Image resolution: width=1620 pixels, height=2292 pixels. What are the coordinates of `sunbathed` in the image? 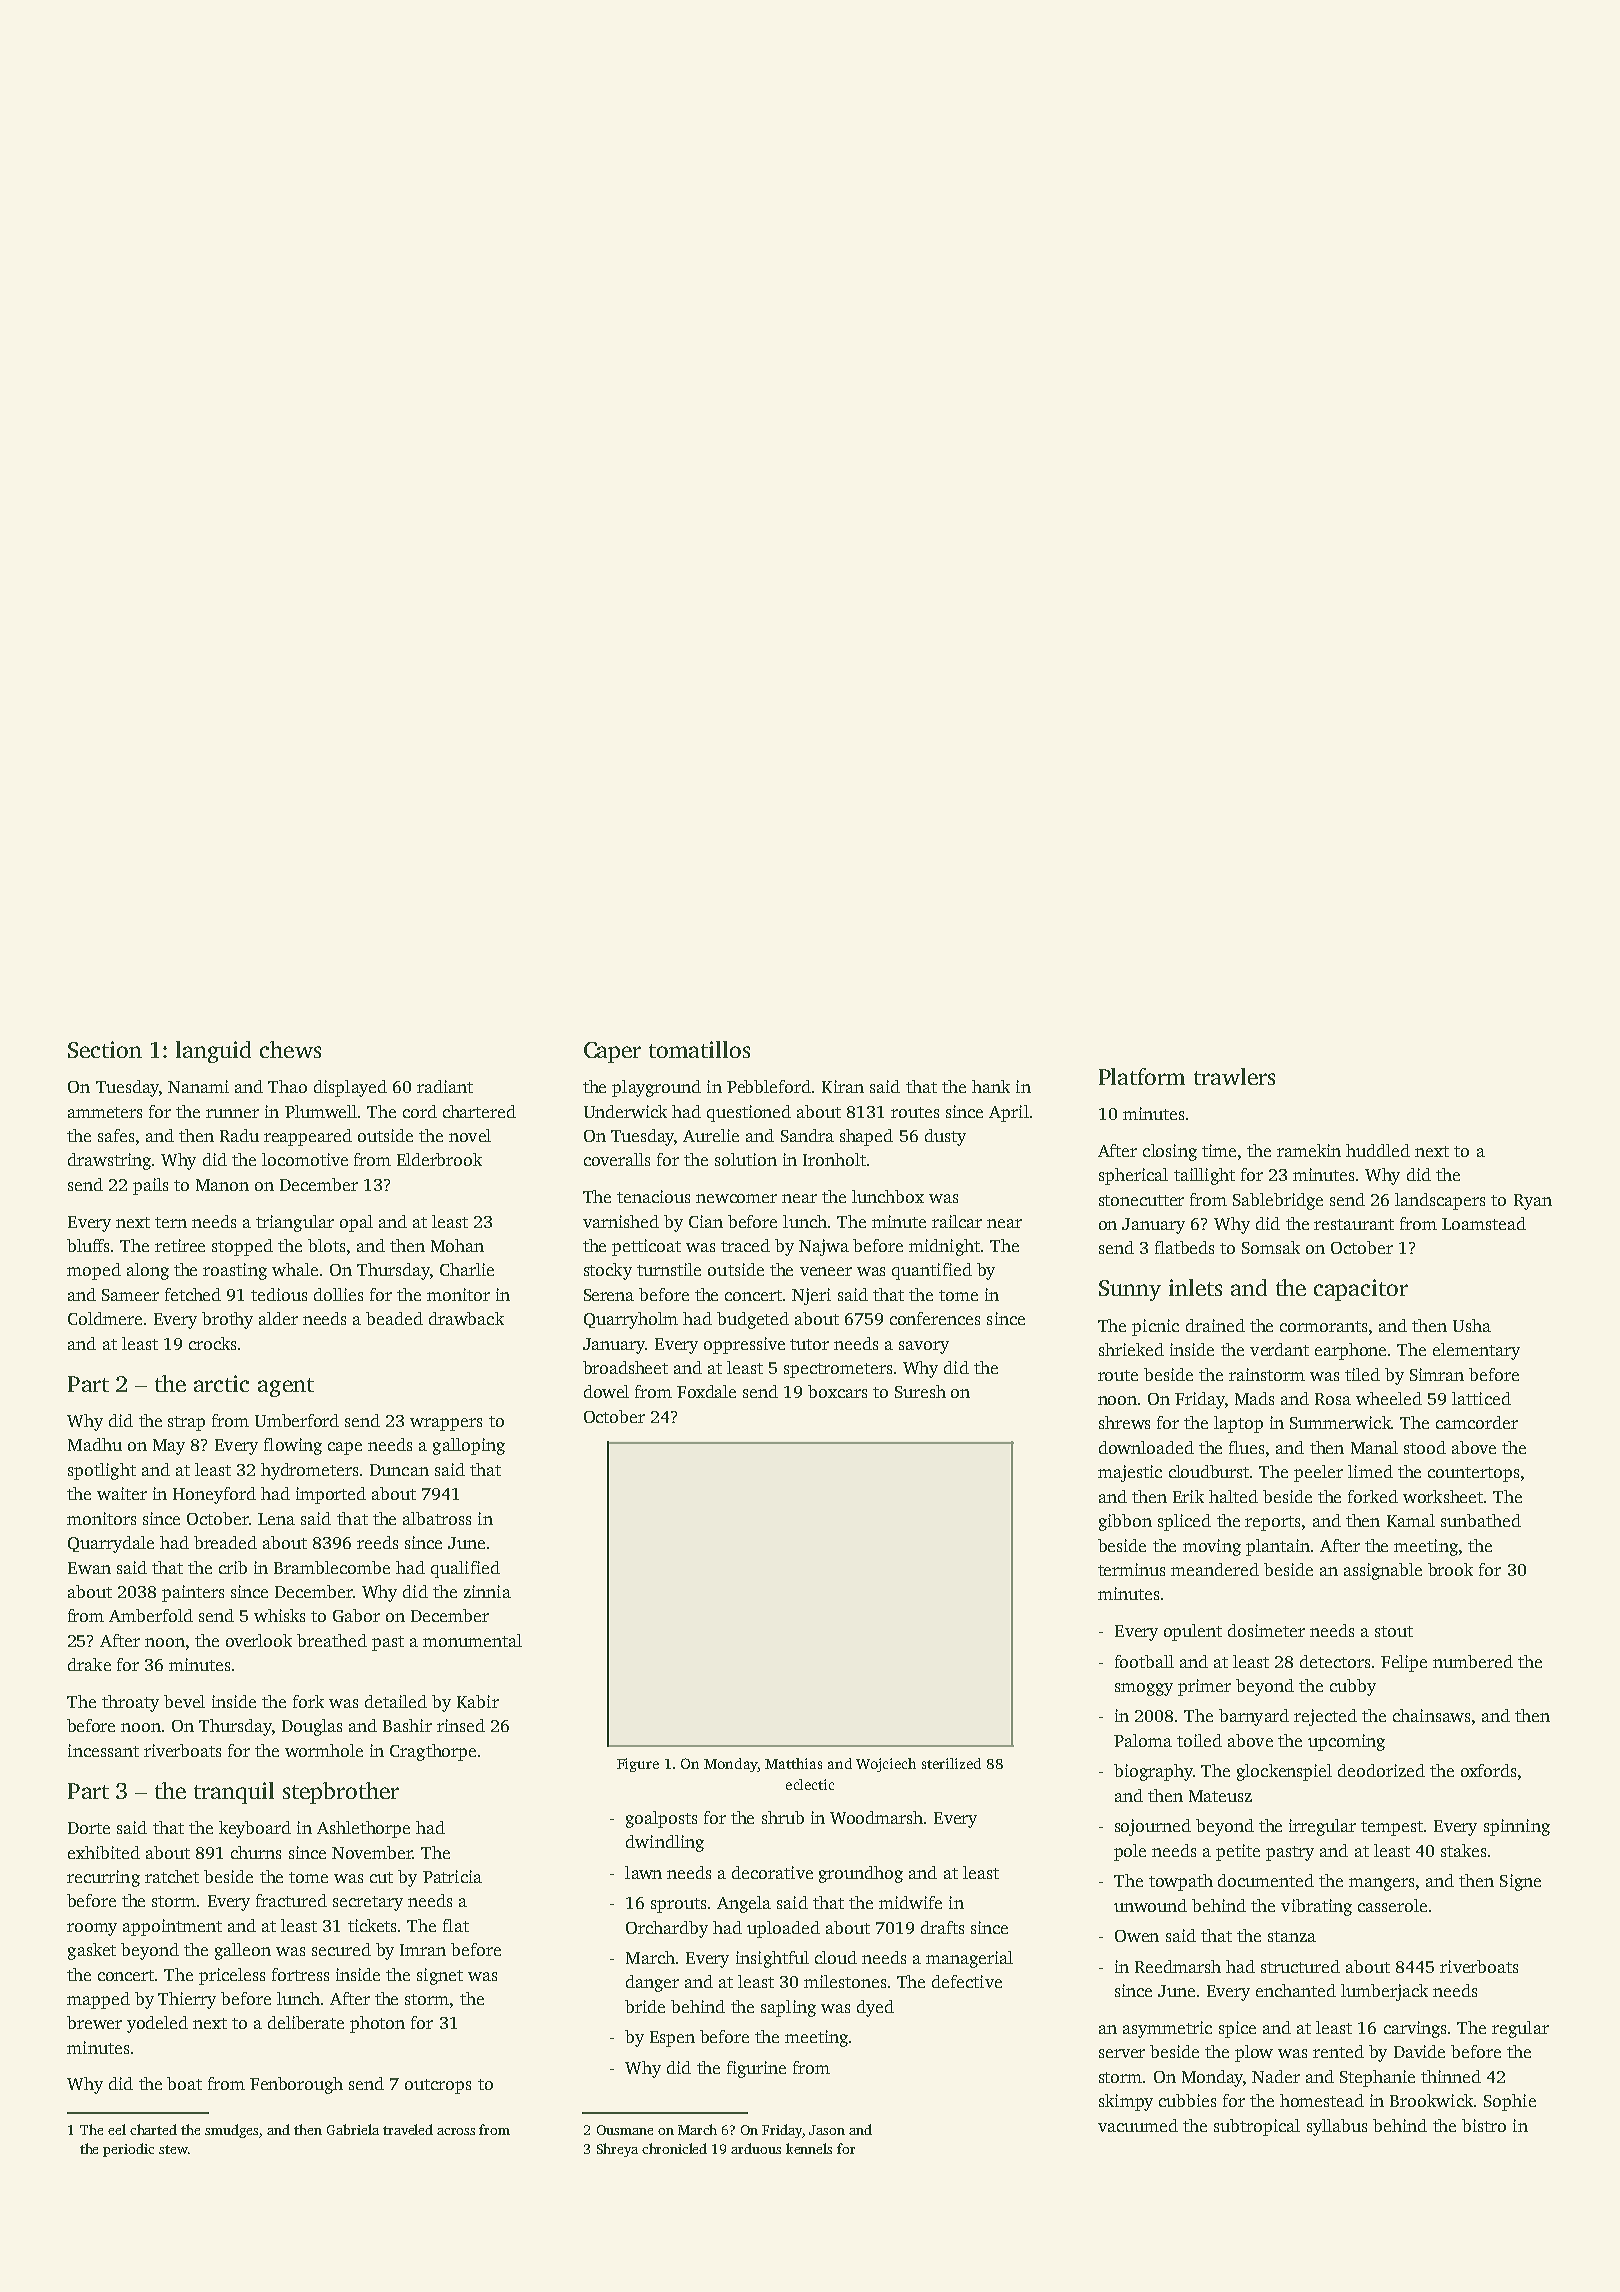 It's located at (1481, 1520).
